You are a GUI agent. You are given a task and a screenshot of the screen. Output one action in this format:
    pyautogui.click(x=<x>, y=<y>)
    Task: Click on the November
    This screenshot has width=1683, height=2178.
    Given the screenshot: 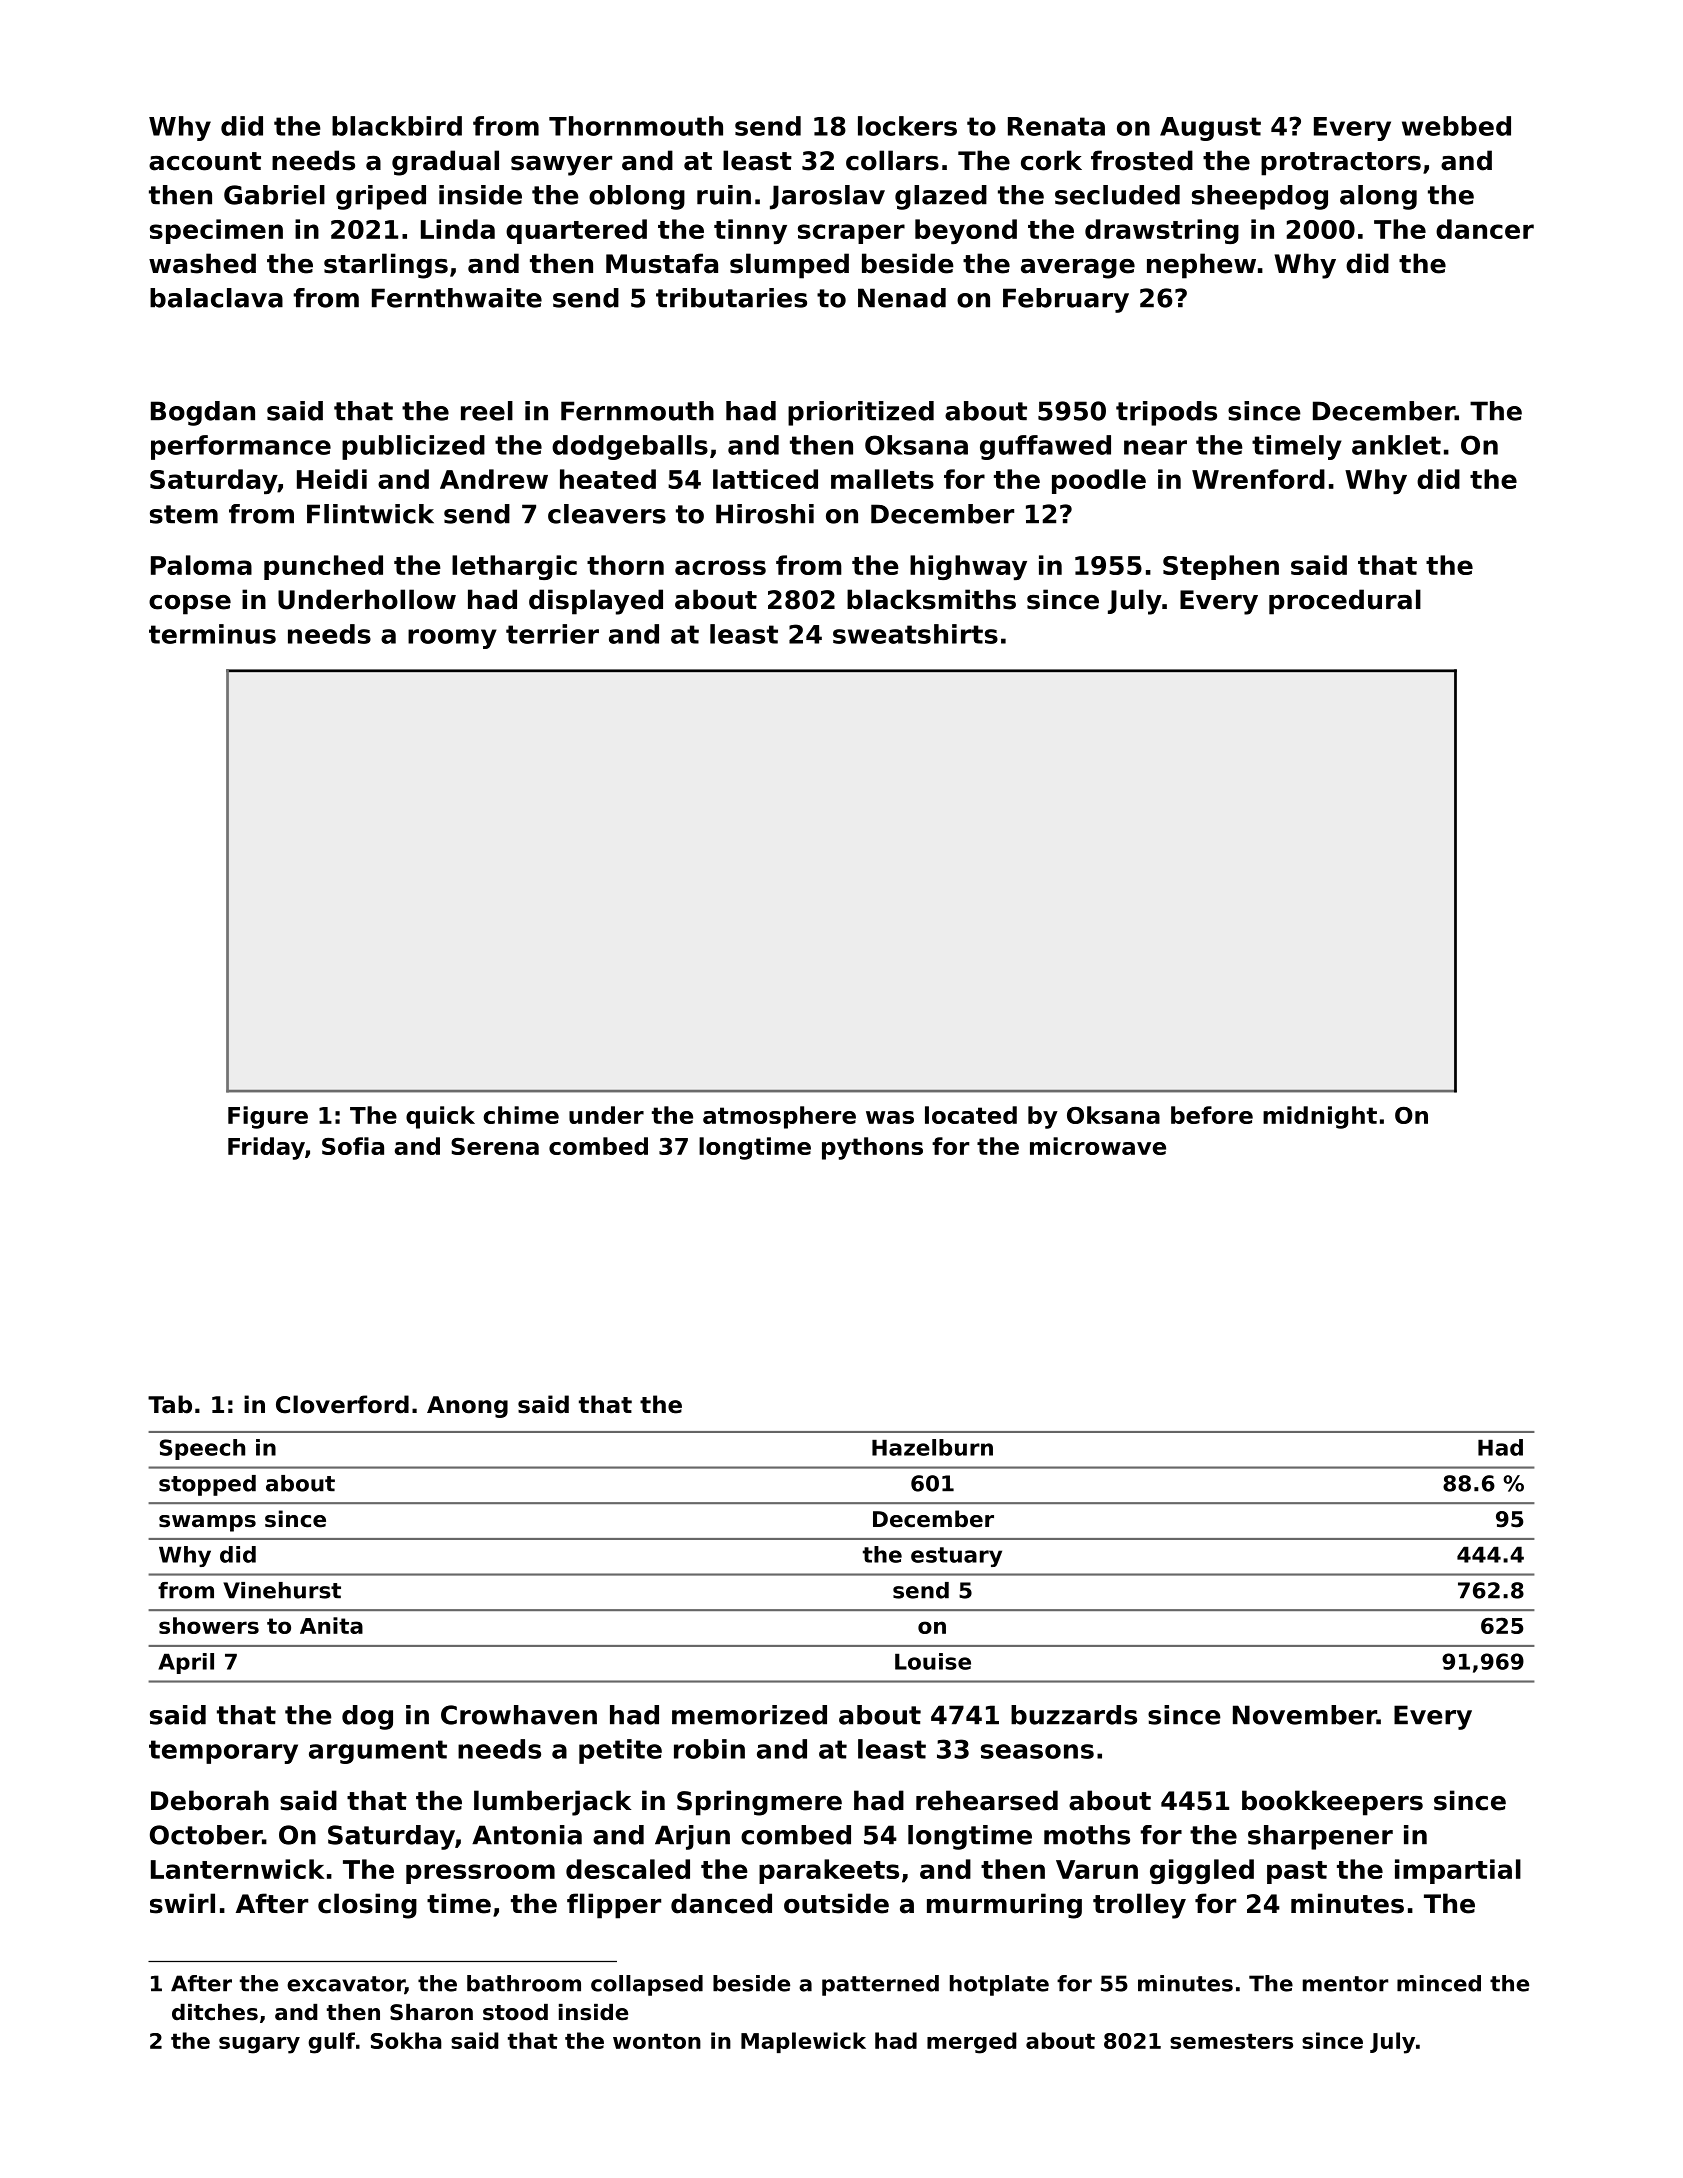 What is the action you would take?
    pyautogui.click(x=1305, y=1715)
